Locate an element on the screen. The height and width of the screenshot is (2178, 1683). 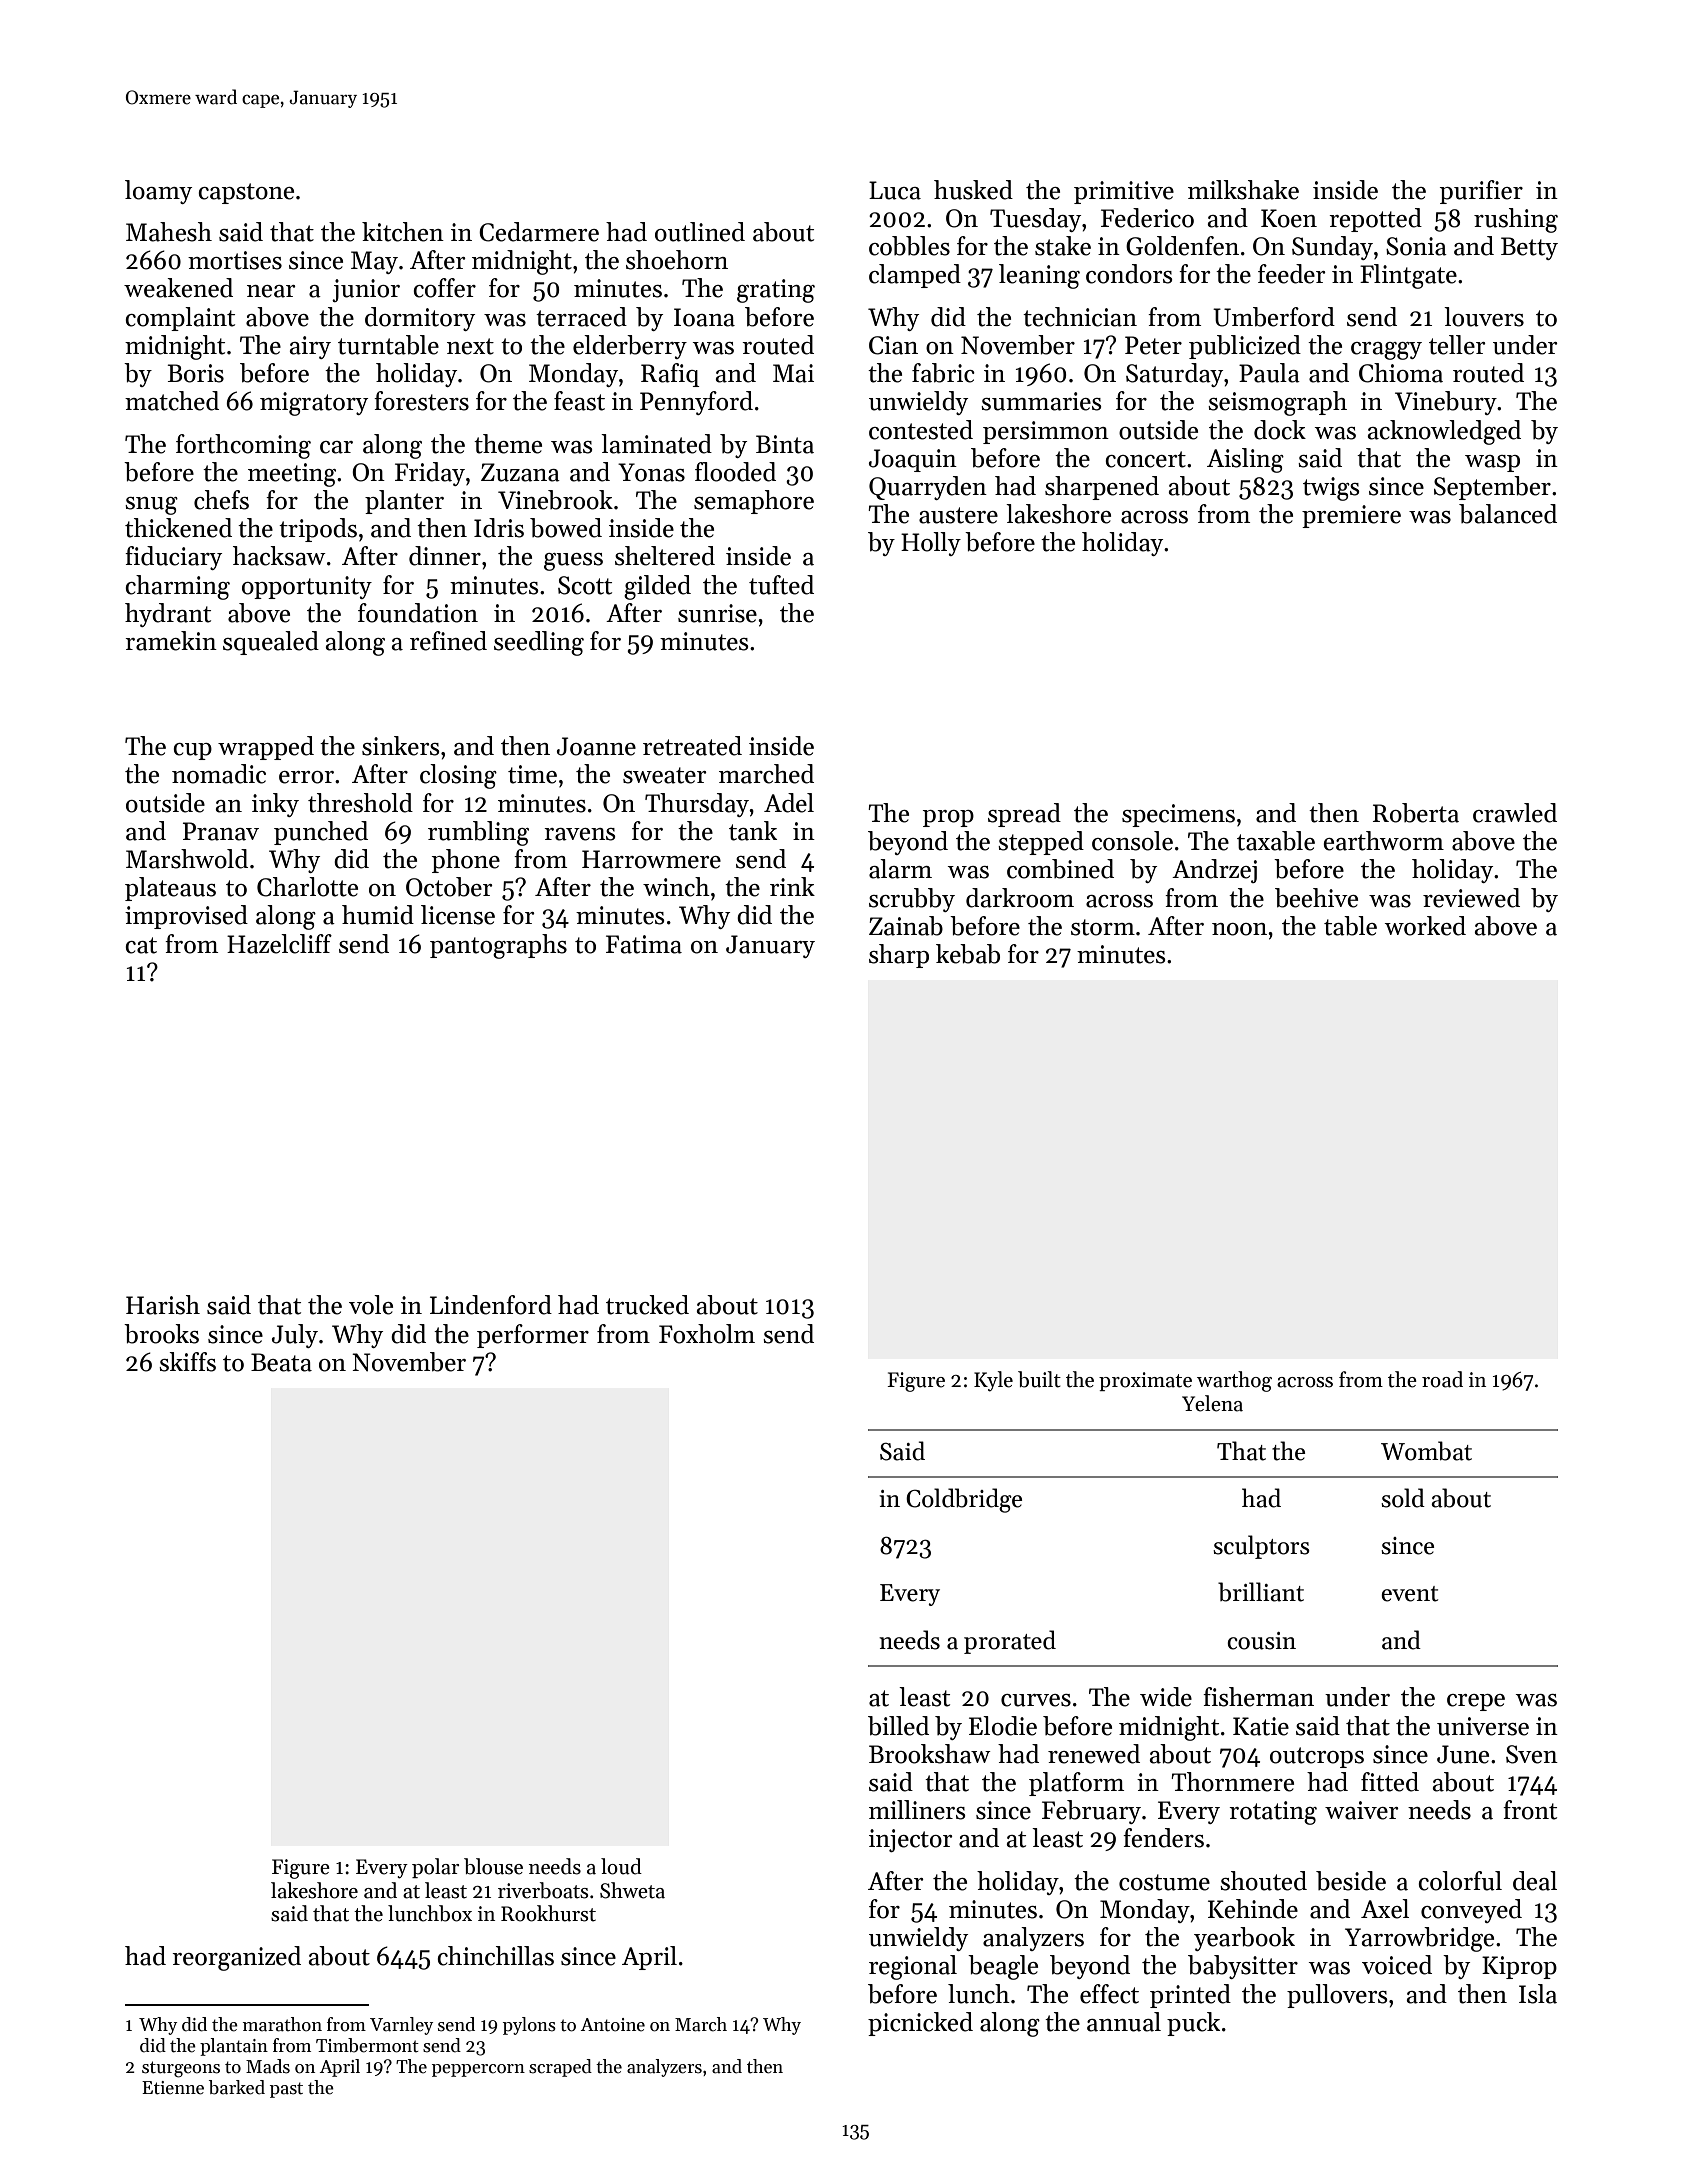
polar is located at coordinates (435, 1868).
